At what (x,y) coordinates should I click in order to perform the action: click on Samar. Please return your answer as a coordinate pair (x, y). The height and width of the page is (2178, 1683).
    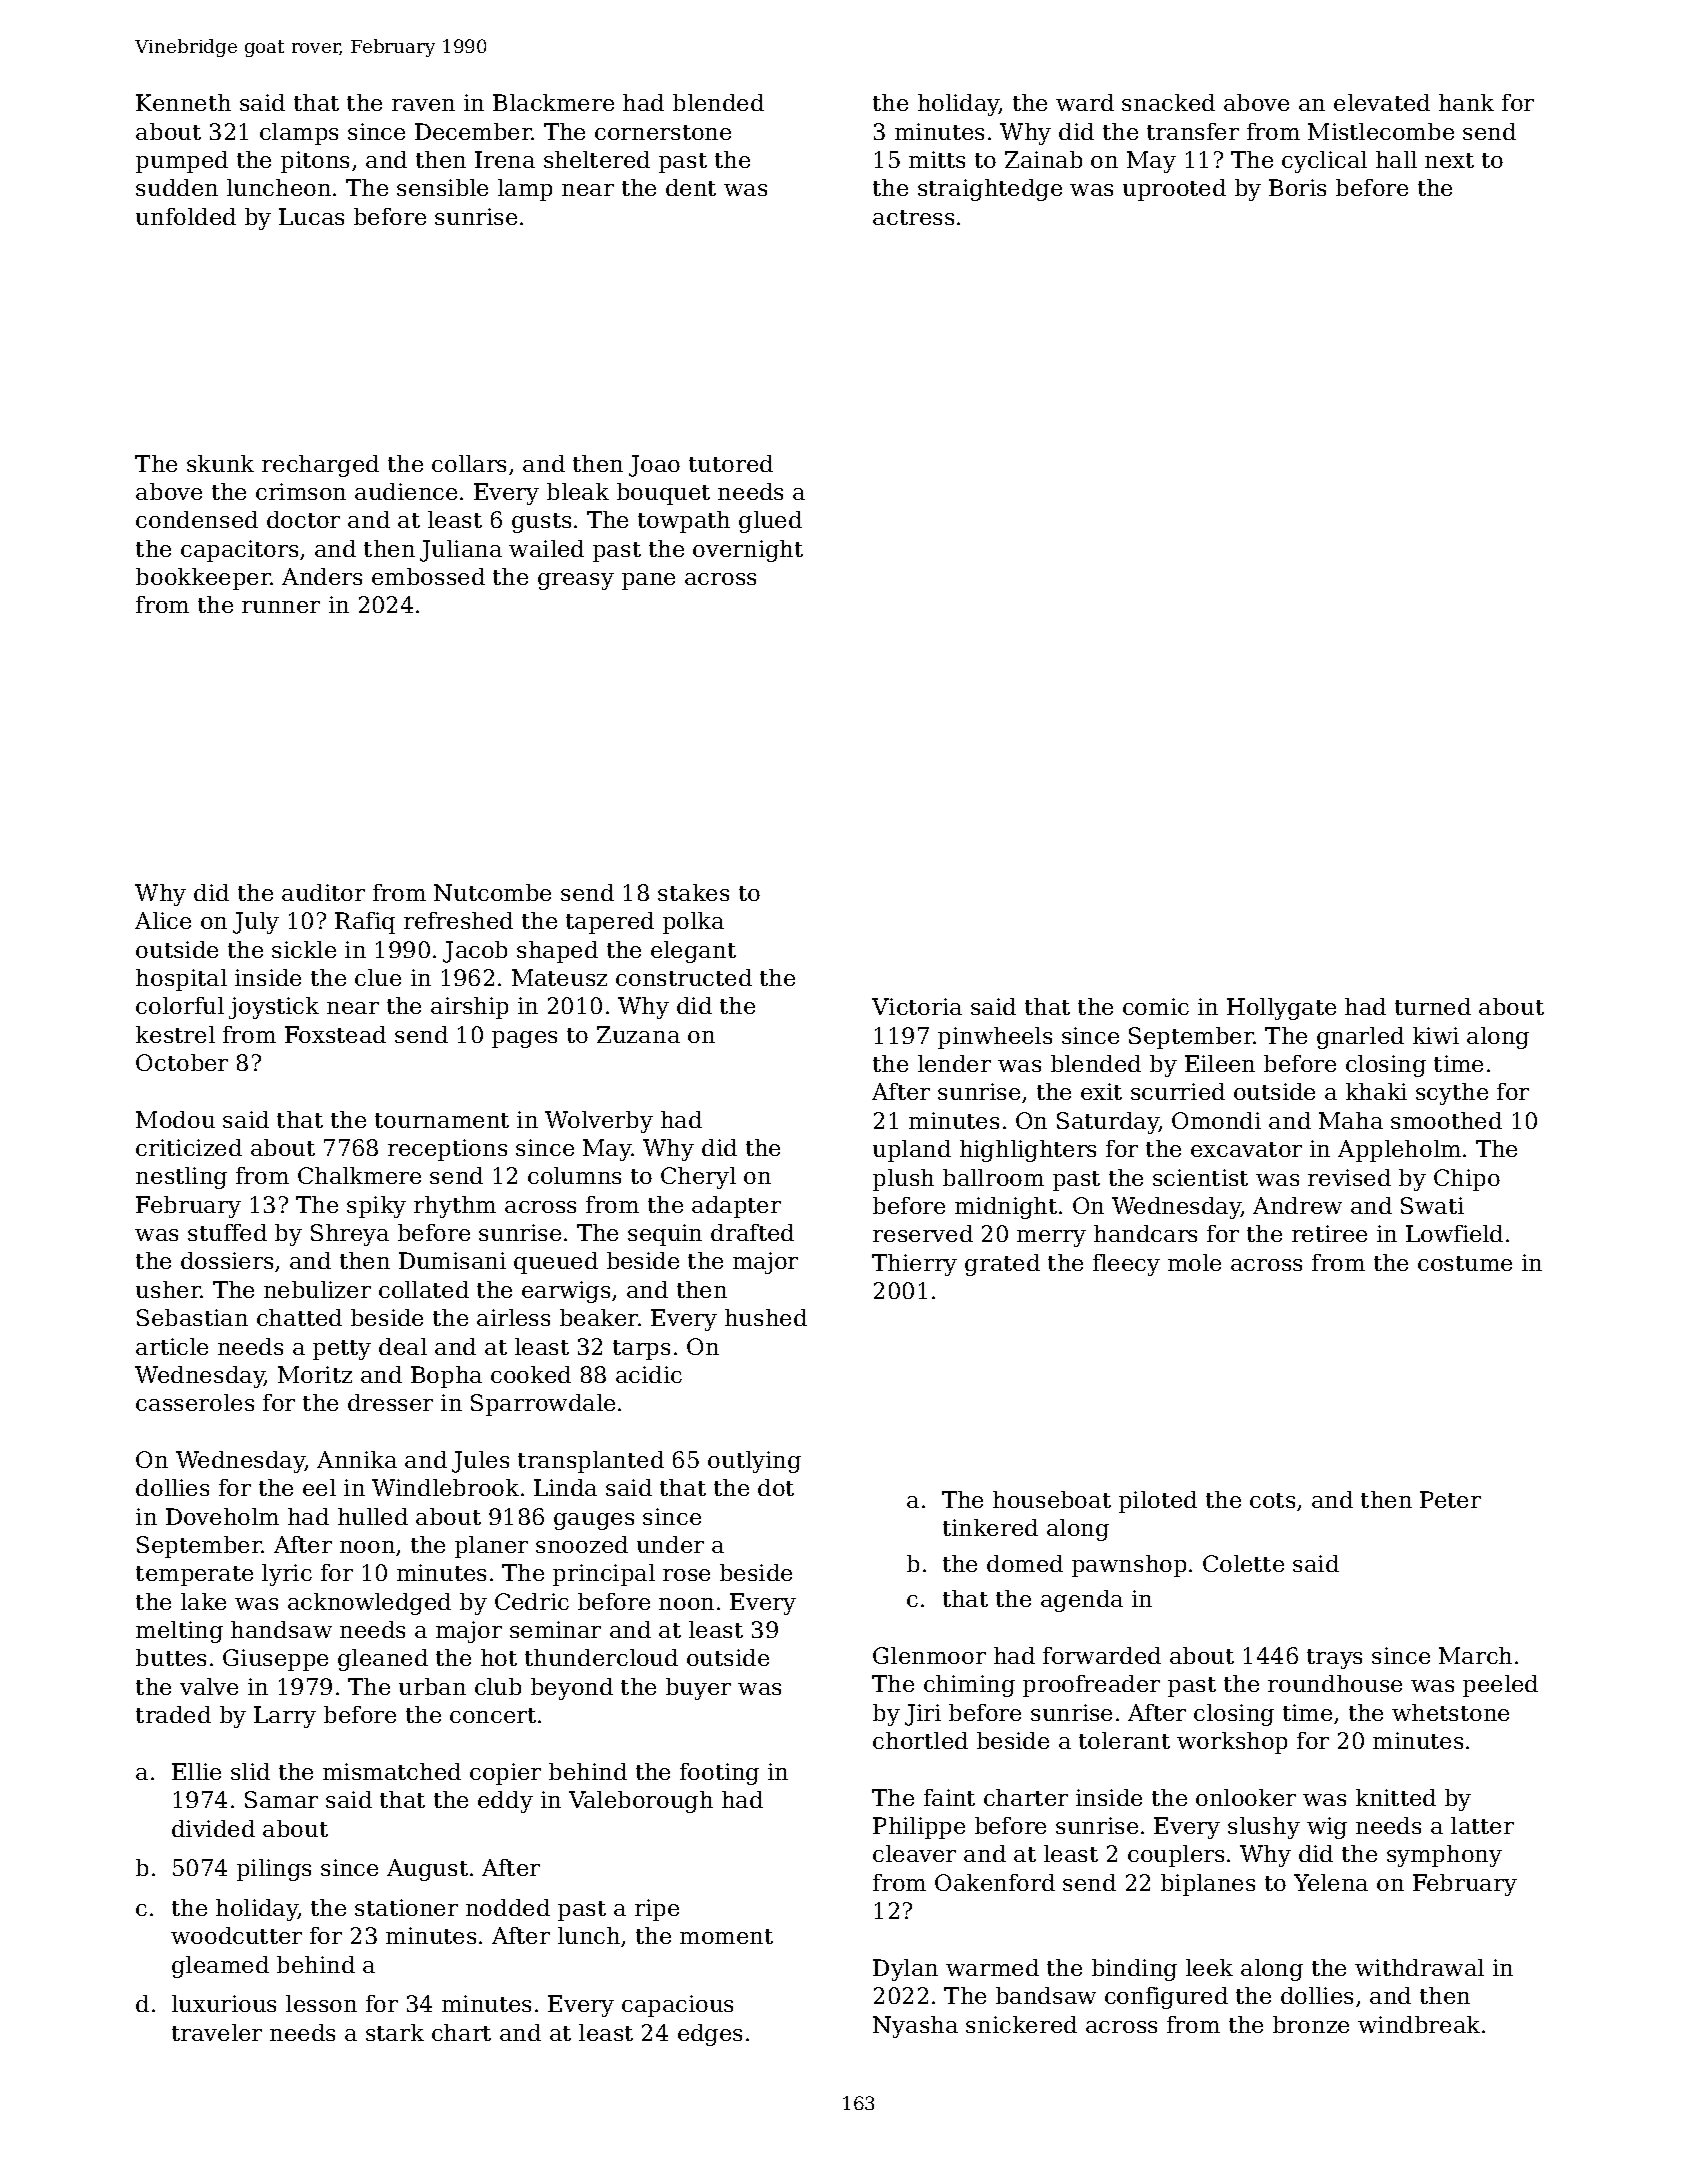
    Looking at the image, I should click on (281, 1799).
